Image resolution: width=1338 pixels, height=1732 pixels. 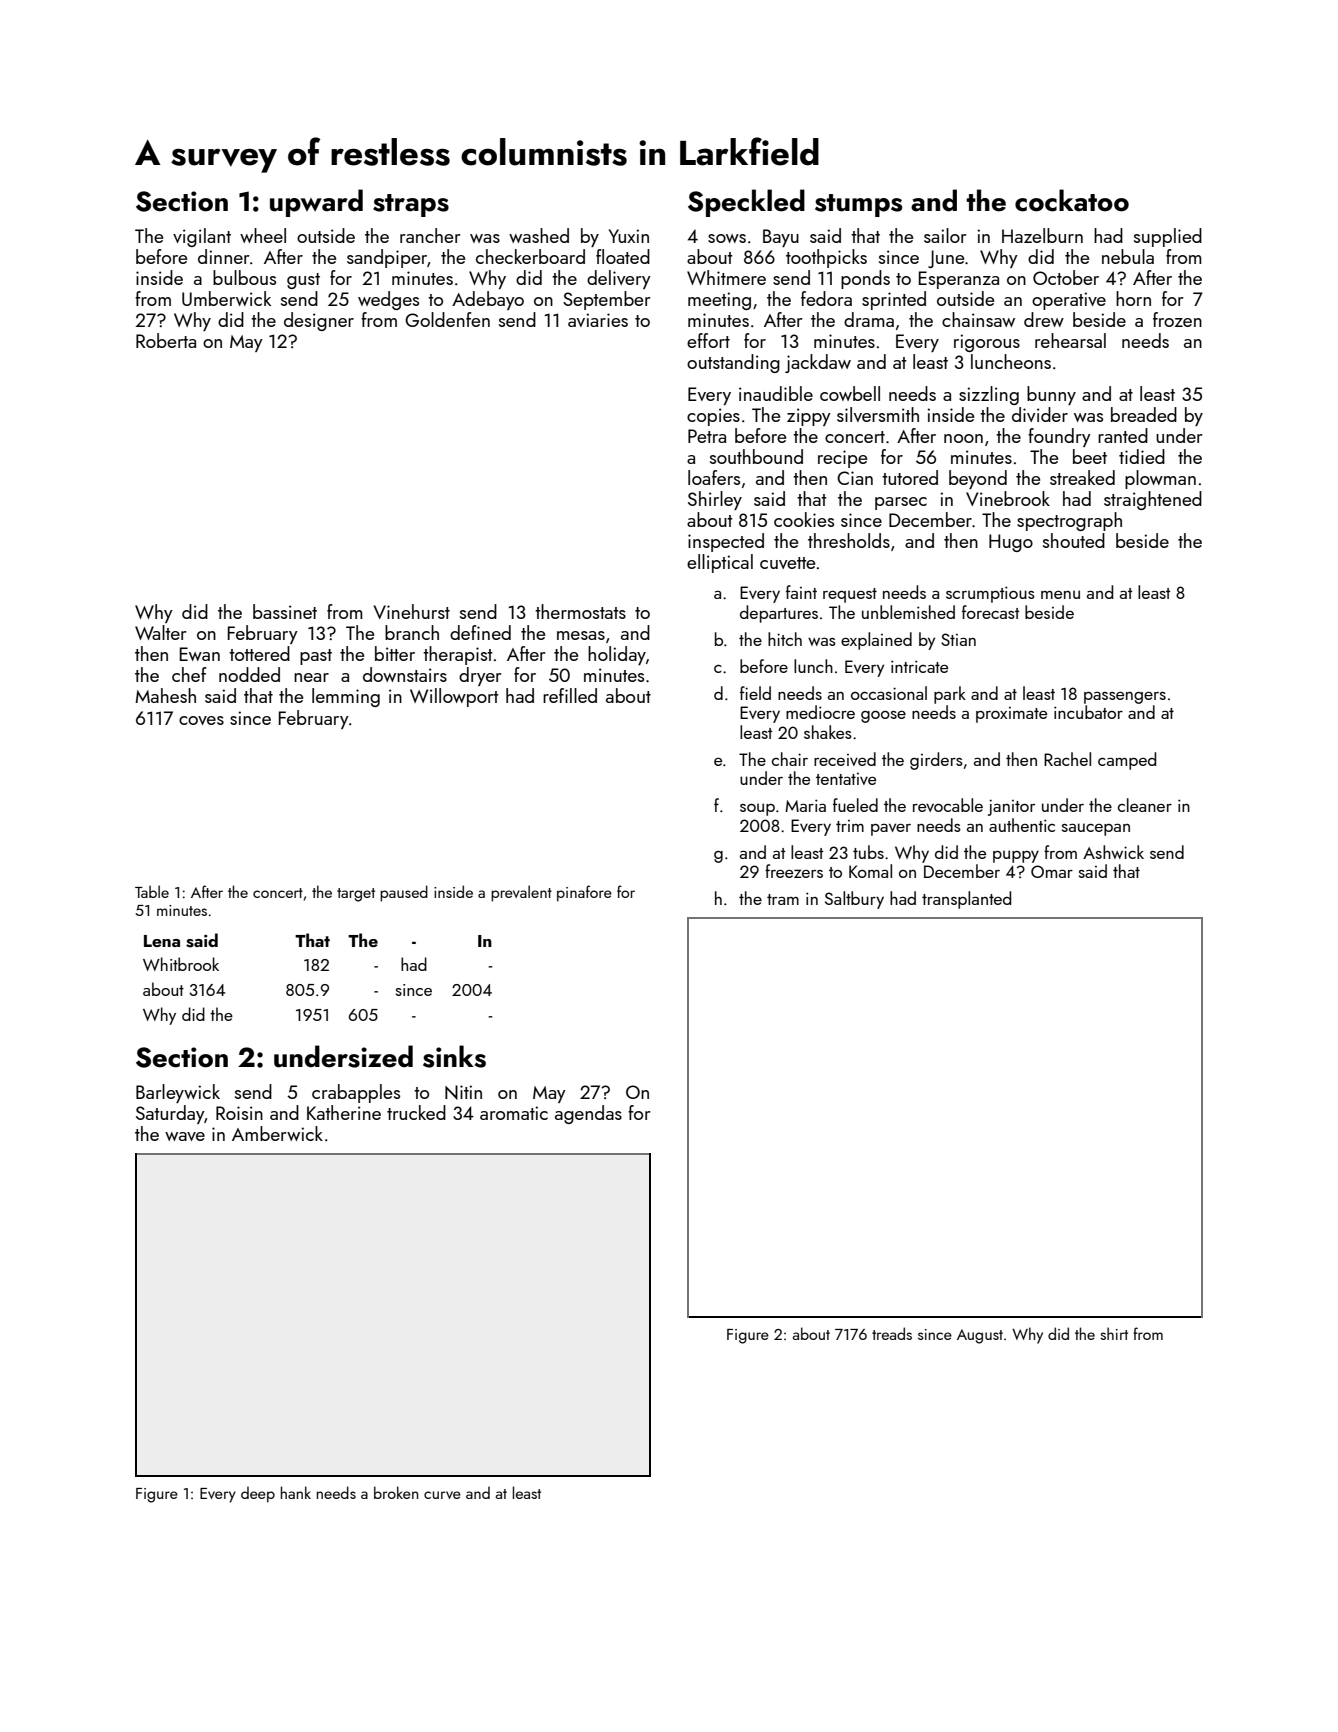 I want to click on broken, so click(x=396, y=1492).
